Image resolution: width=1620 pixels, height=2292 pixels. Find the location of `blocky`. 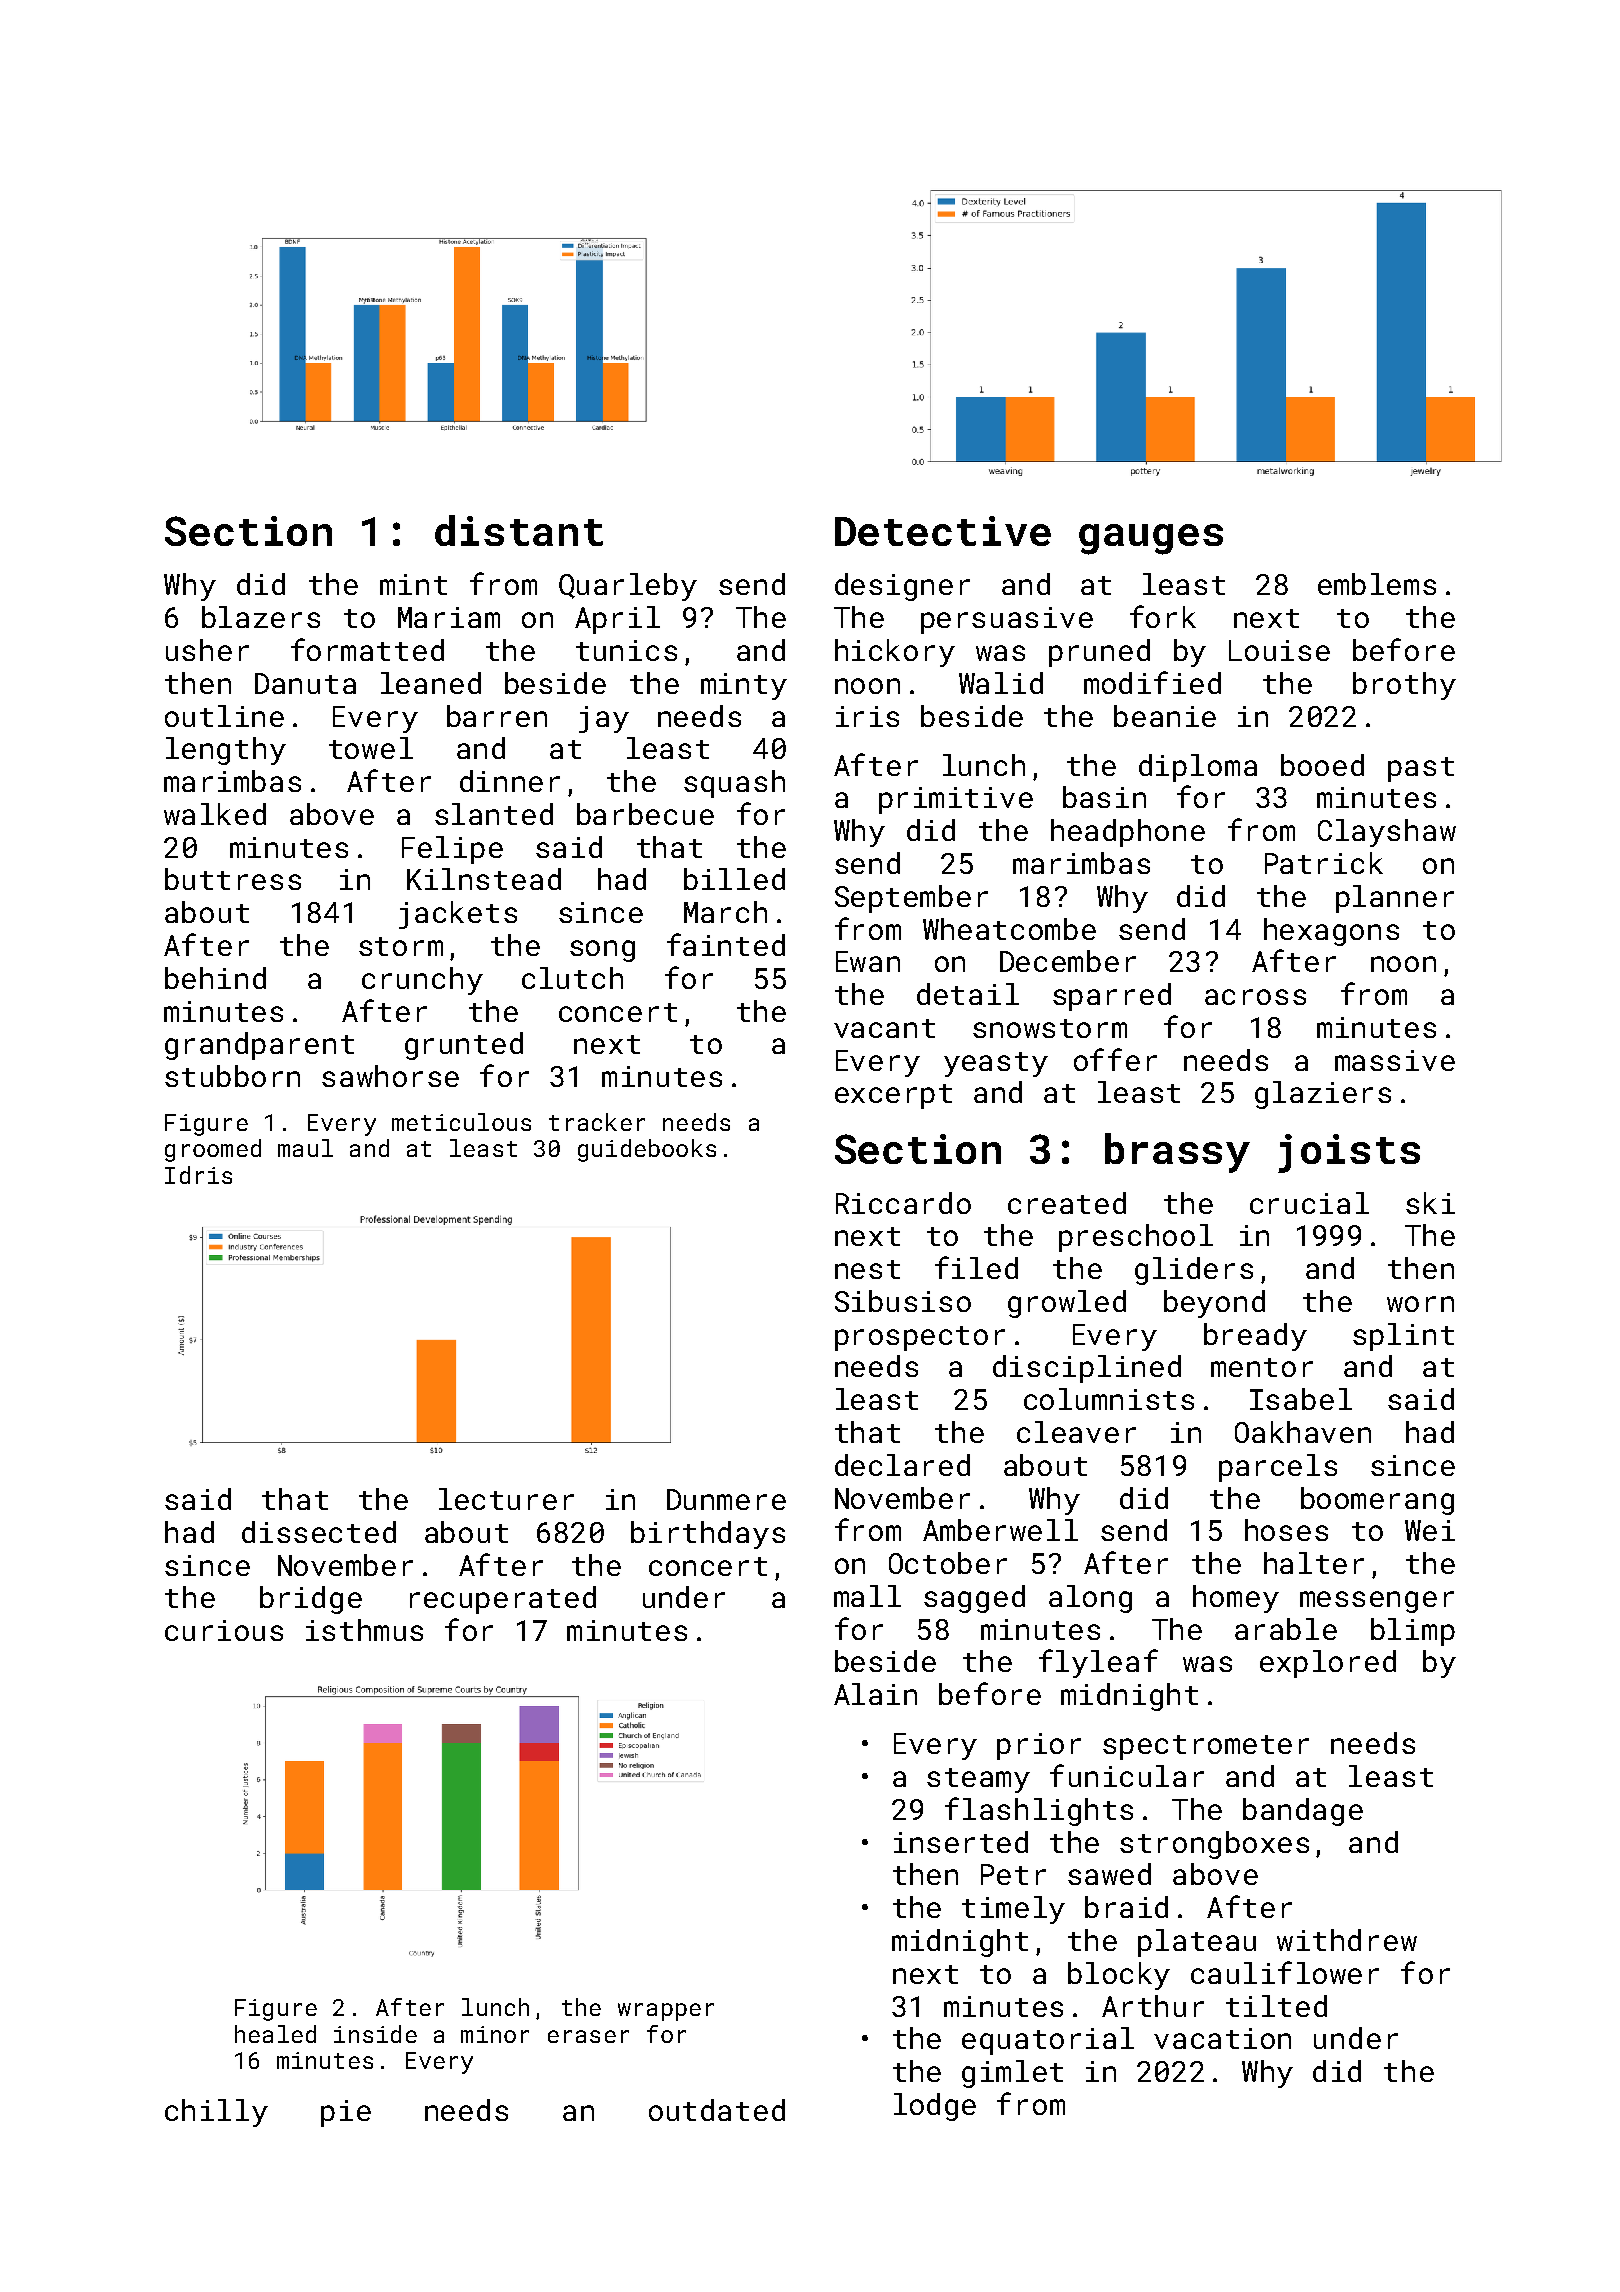

blocky is located at coordinates (1119, 1976).
